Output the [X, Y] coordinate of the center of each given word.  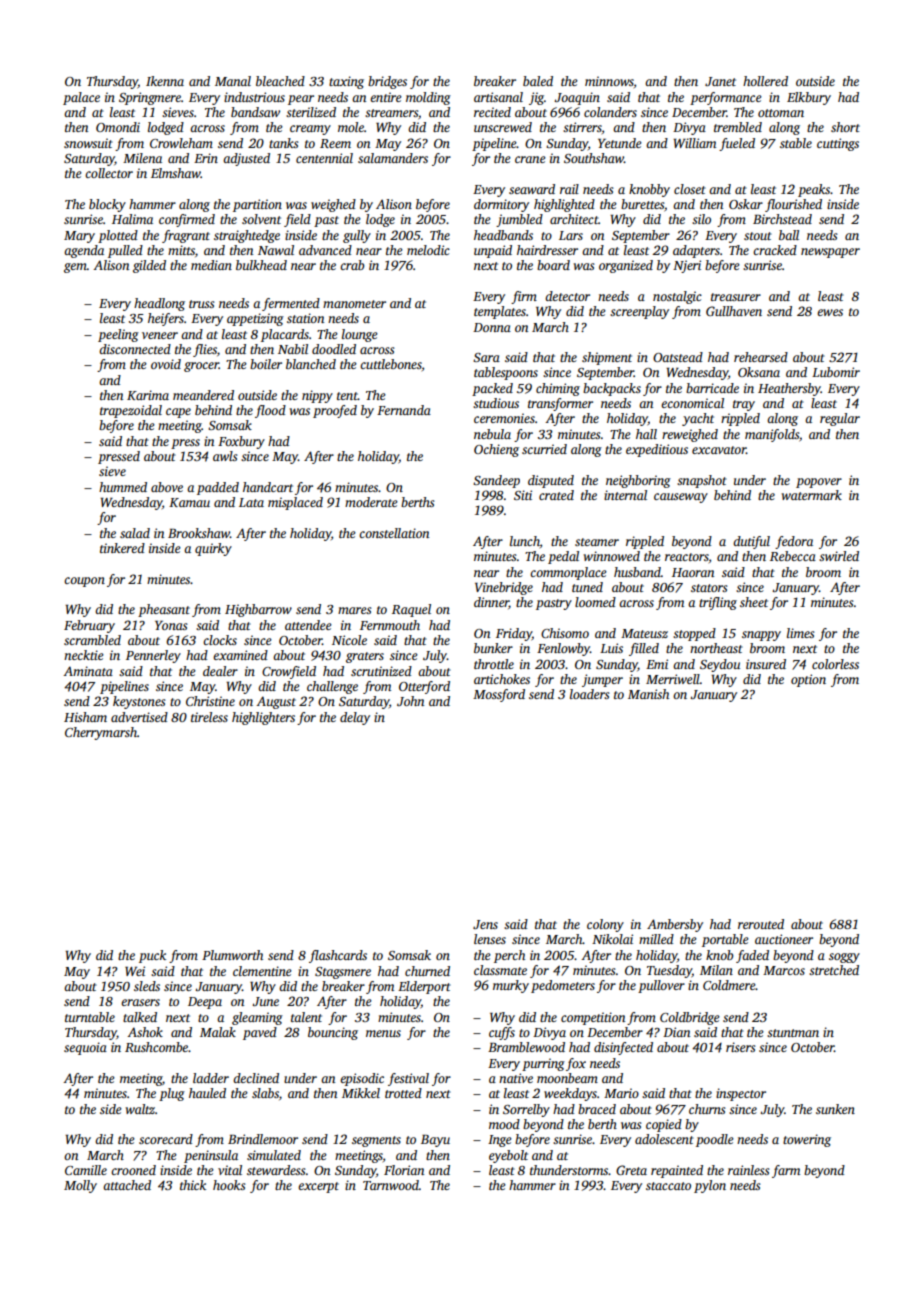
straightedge [247, 236]
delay [355, 718]
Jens [485, 924]
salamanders [393, 158]
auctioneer [784, 939]
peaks [814, 190]
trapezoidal [131, 411]
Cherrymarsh [101, 733]
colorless [835, 664]
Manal [233, 81]
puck [152, 956]
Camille [86, 1170]
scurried [544, 449]
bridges [387, 82]
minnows [609, 81]
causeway [681, 498]
